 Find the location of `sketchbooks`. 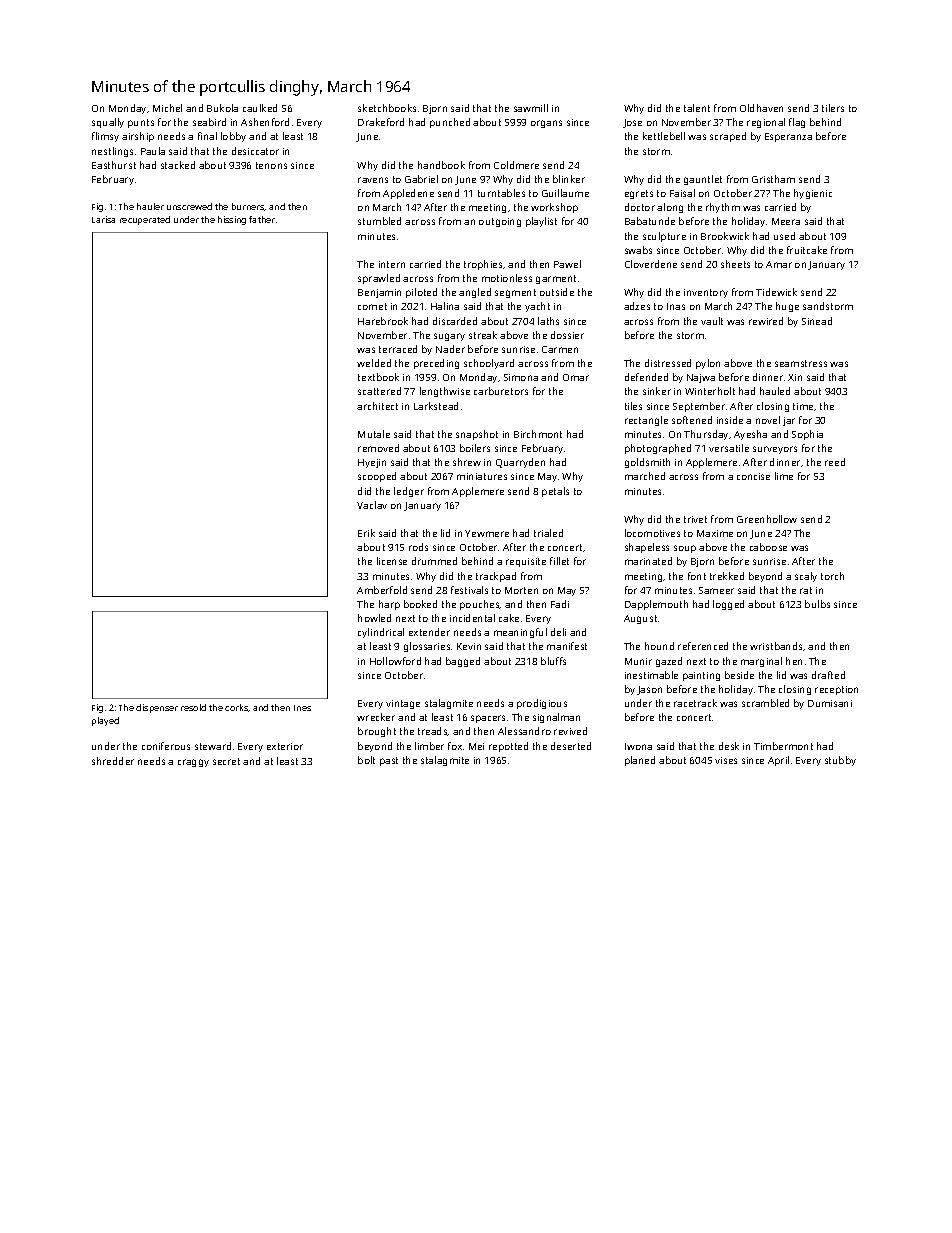

sketchbooks is located at coordinates (387, 108).
